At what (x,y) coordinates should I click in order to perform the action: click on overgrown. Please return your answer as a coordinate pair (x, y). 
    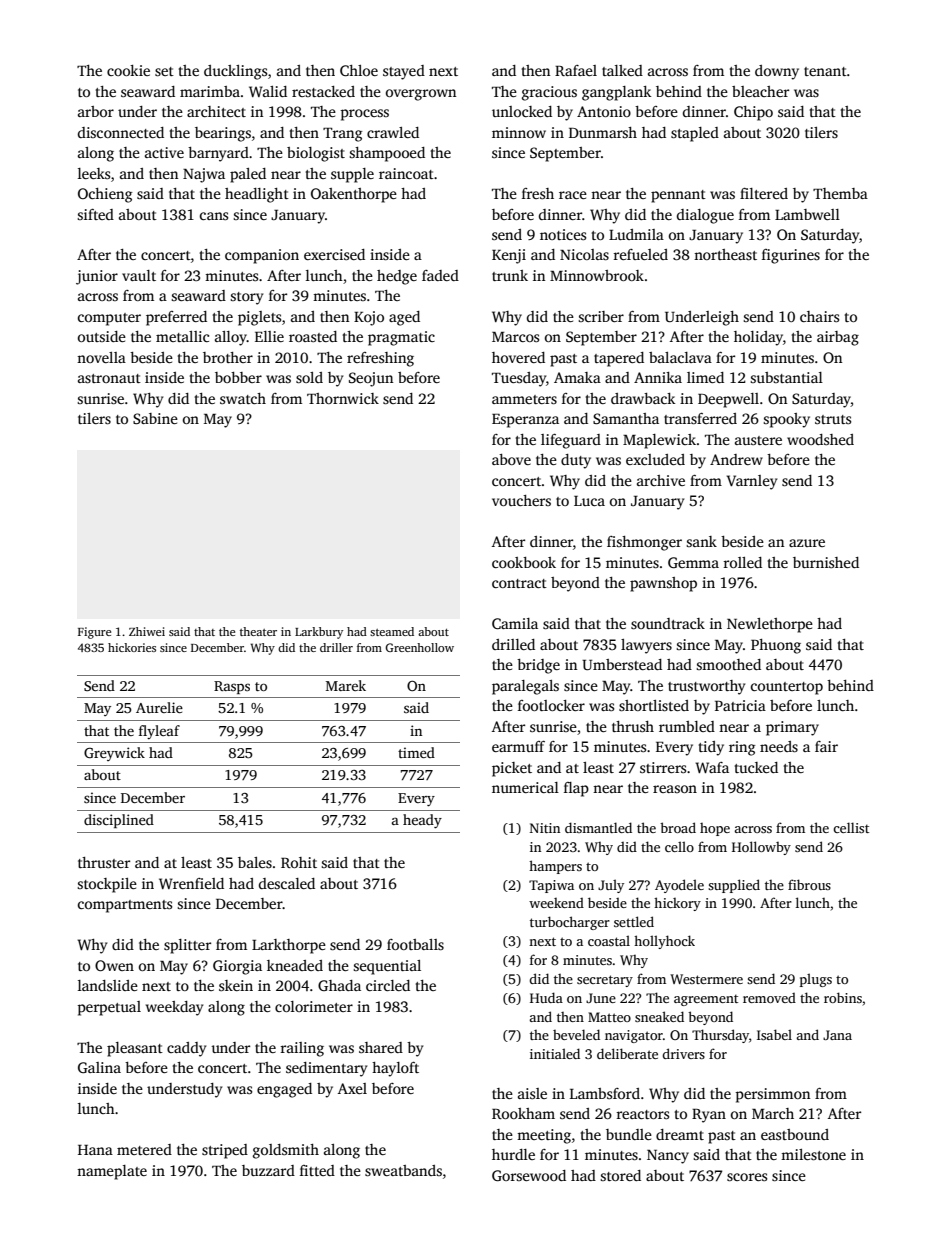
    Looking at the image, I should click on (421, 95).
